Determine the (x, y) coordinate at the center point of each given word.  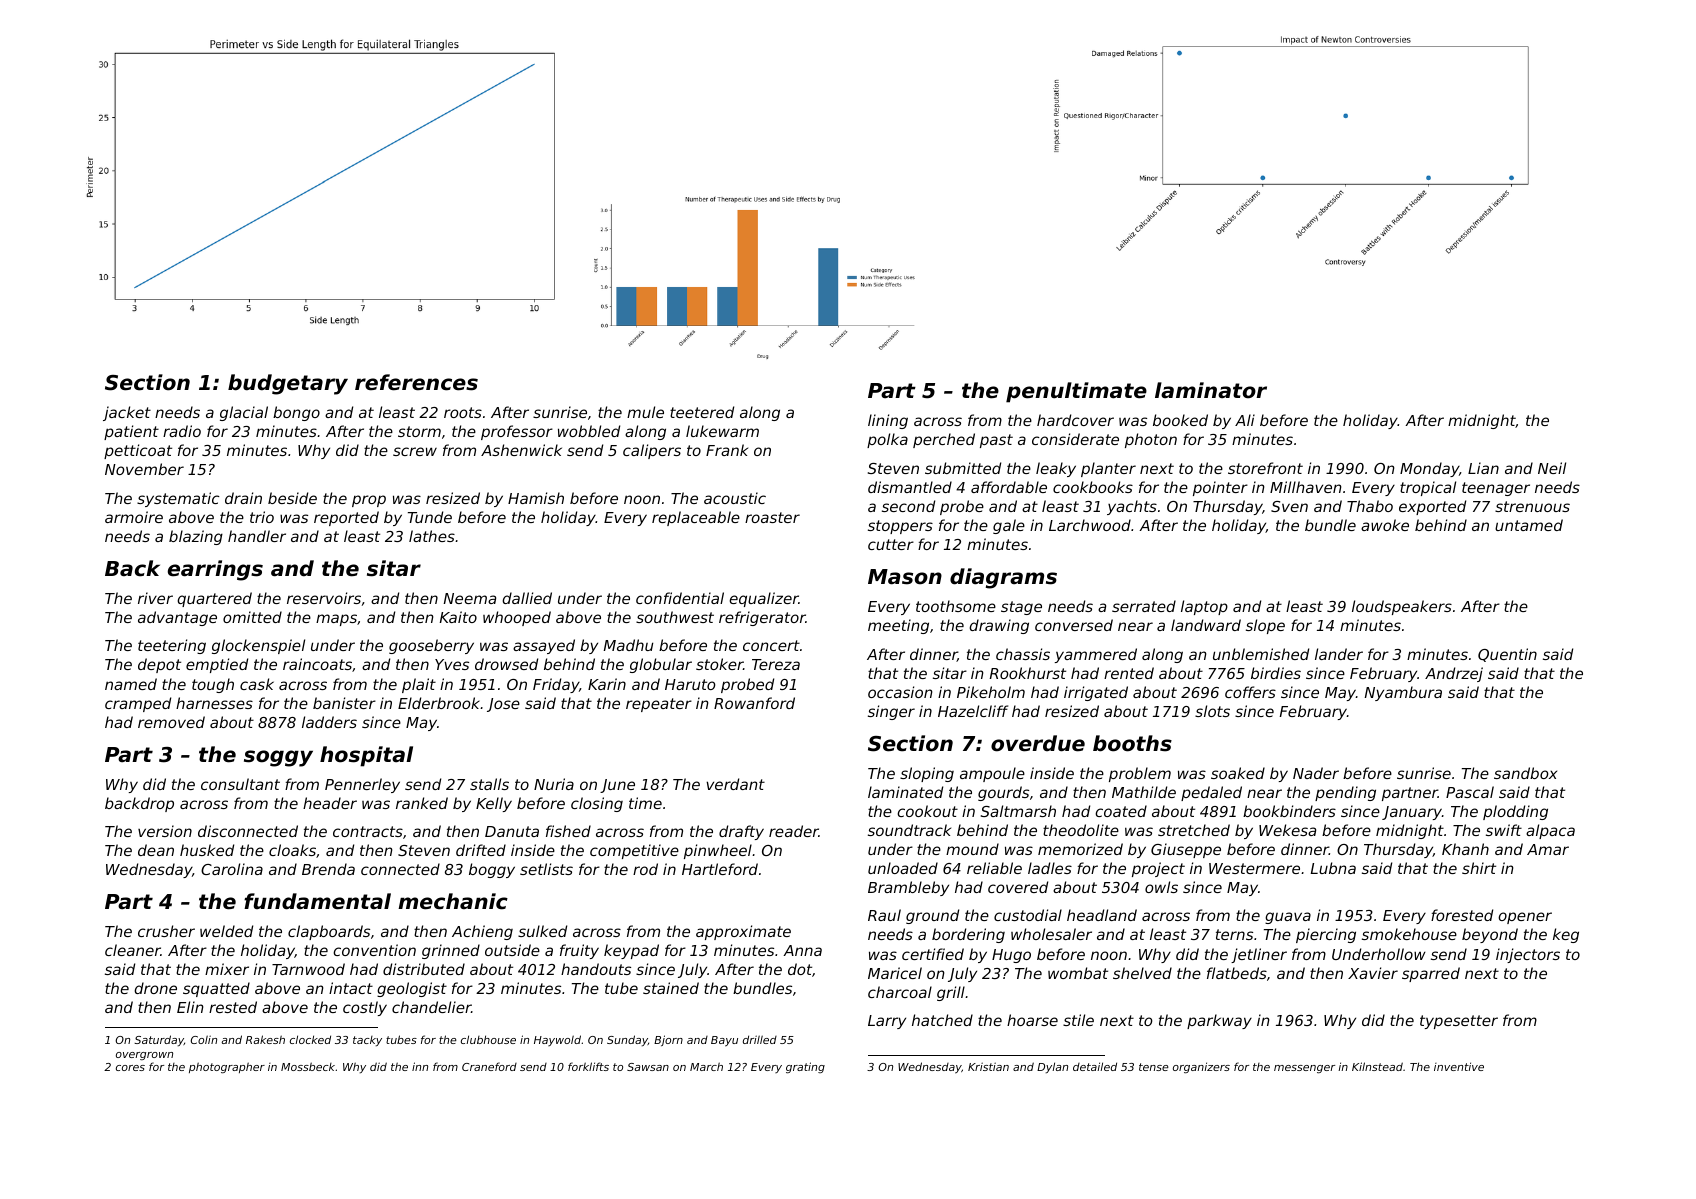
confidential (680, 598)
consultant (240, 784)
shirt (1479, 868)
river (155, 598)
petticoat (138, 451)
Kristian (988, 1066)
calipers (652, 451)
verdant (735, 784)
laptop (1204, 607)
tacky (367, 1041)
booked (1180, 420)
